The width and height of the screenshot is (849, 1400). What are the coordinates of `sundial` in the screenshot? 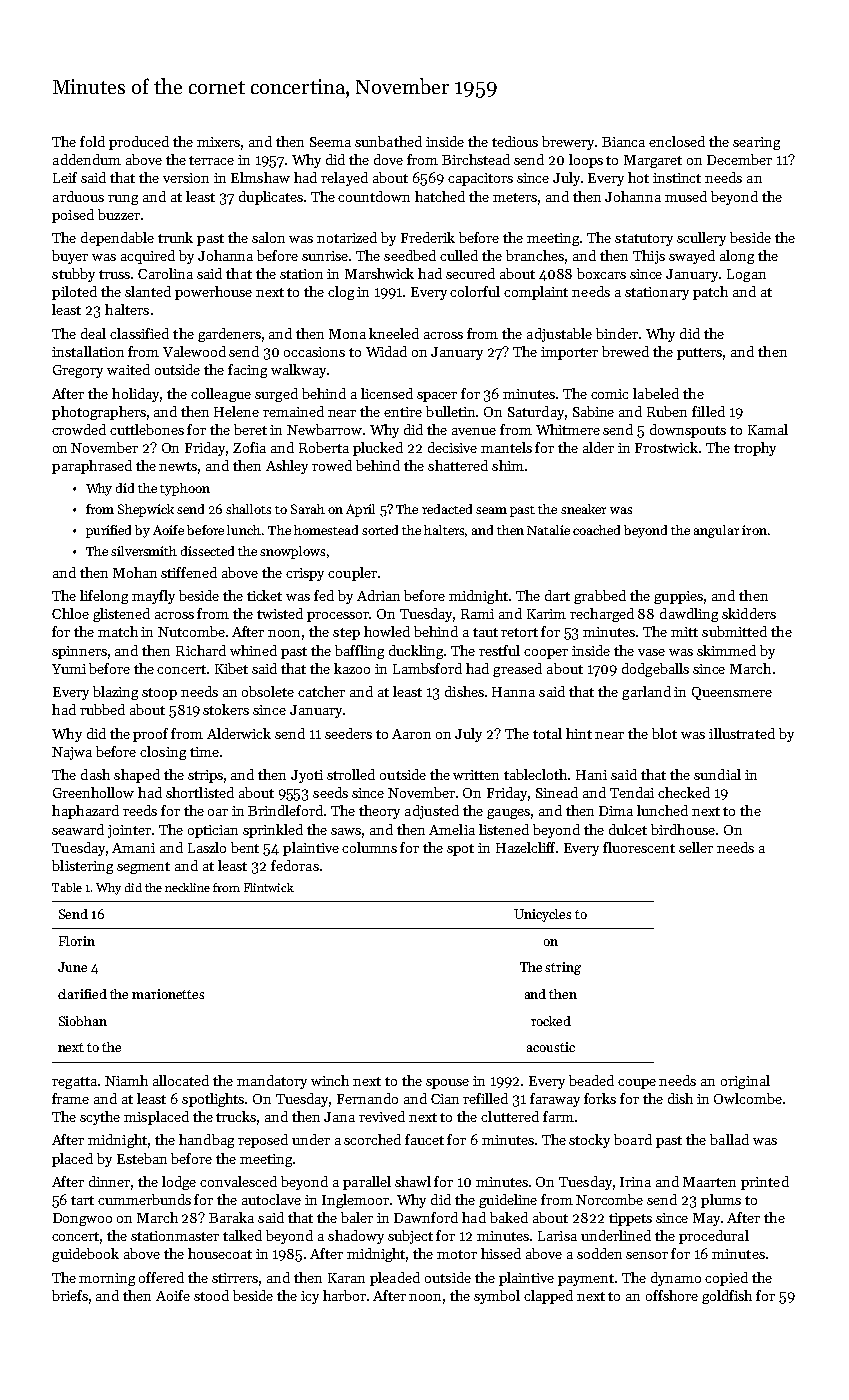 It's located at (717, 774).
